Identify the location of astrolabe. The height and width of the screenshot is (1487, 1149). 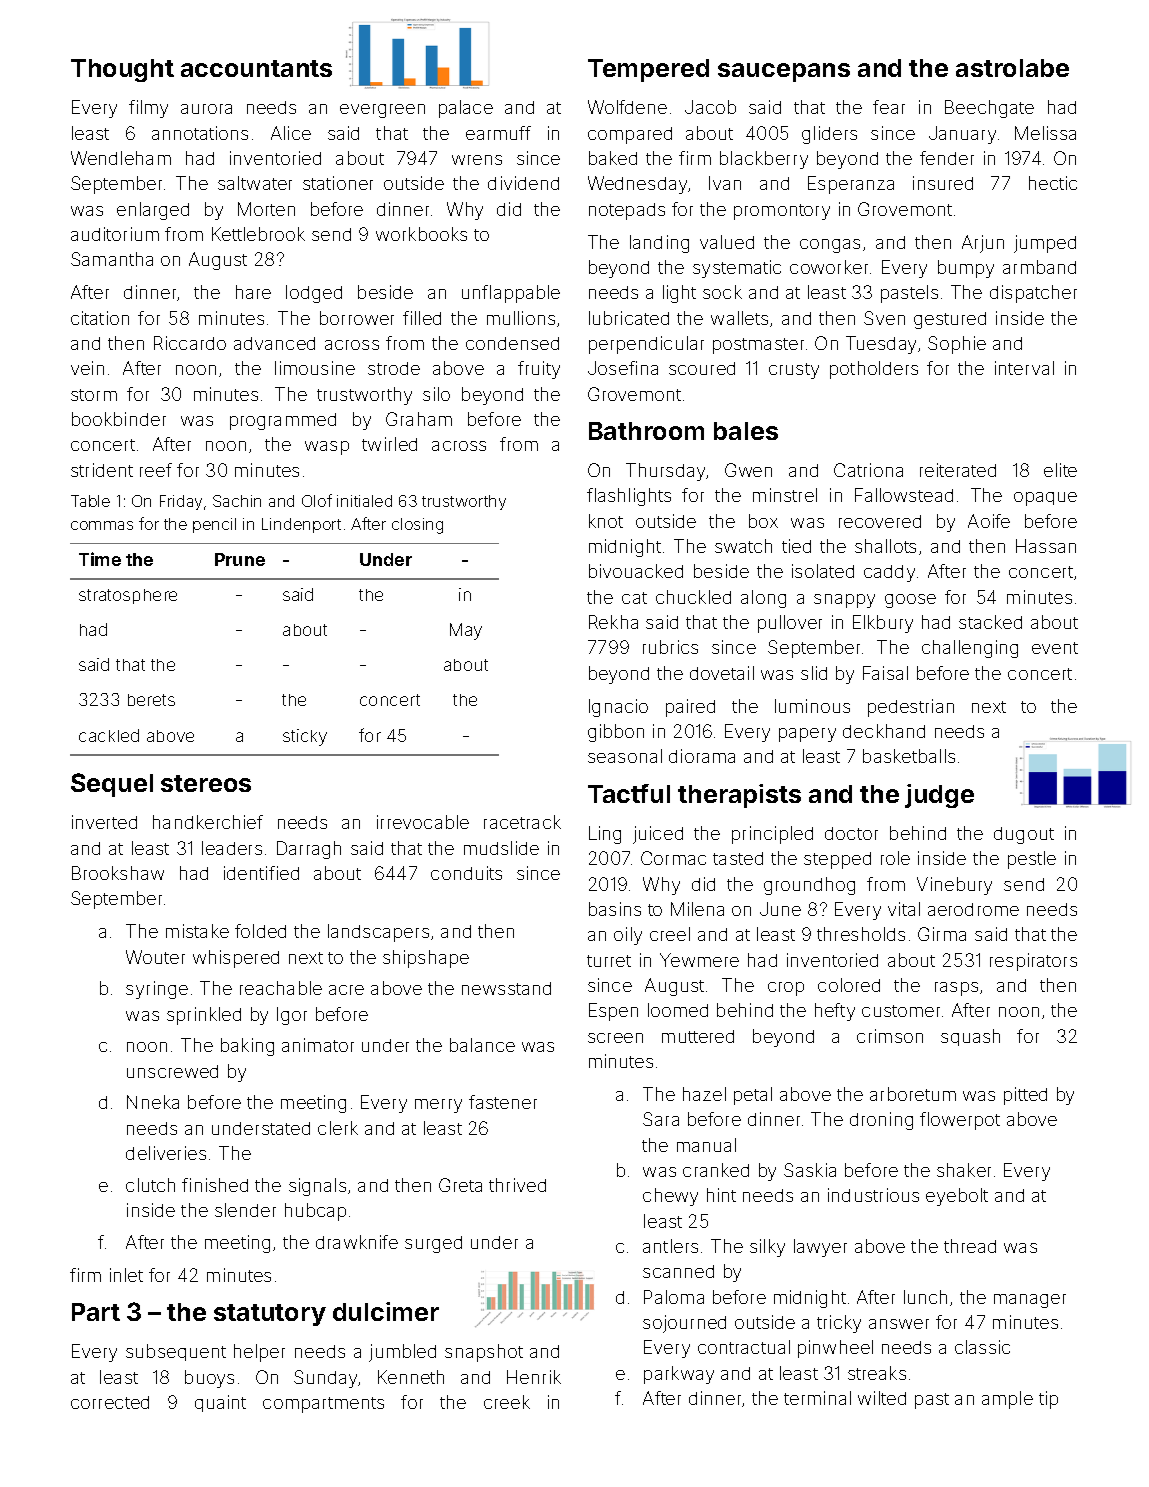
(1012, 68).
